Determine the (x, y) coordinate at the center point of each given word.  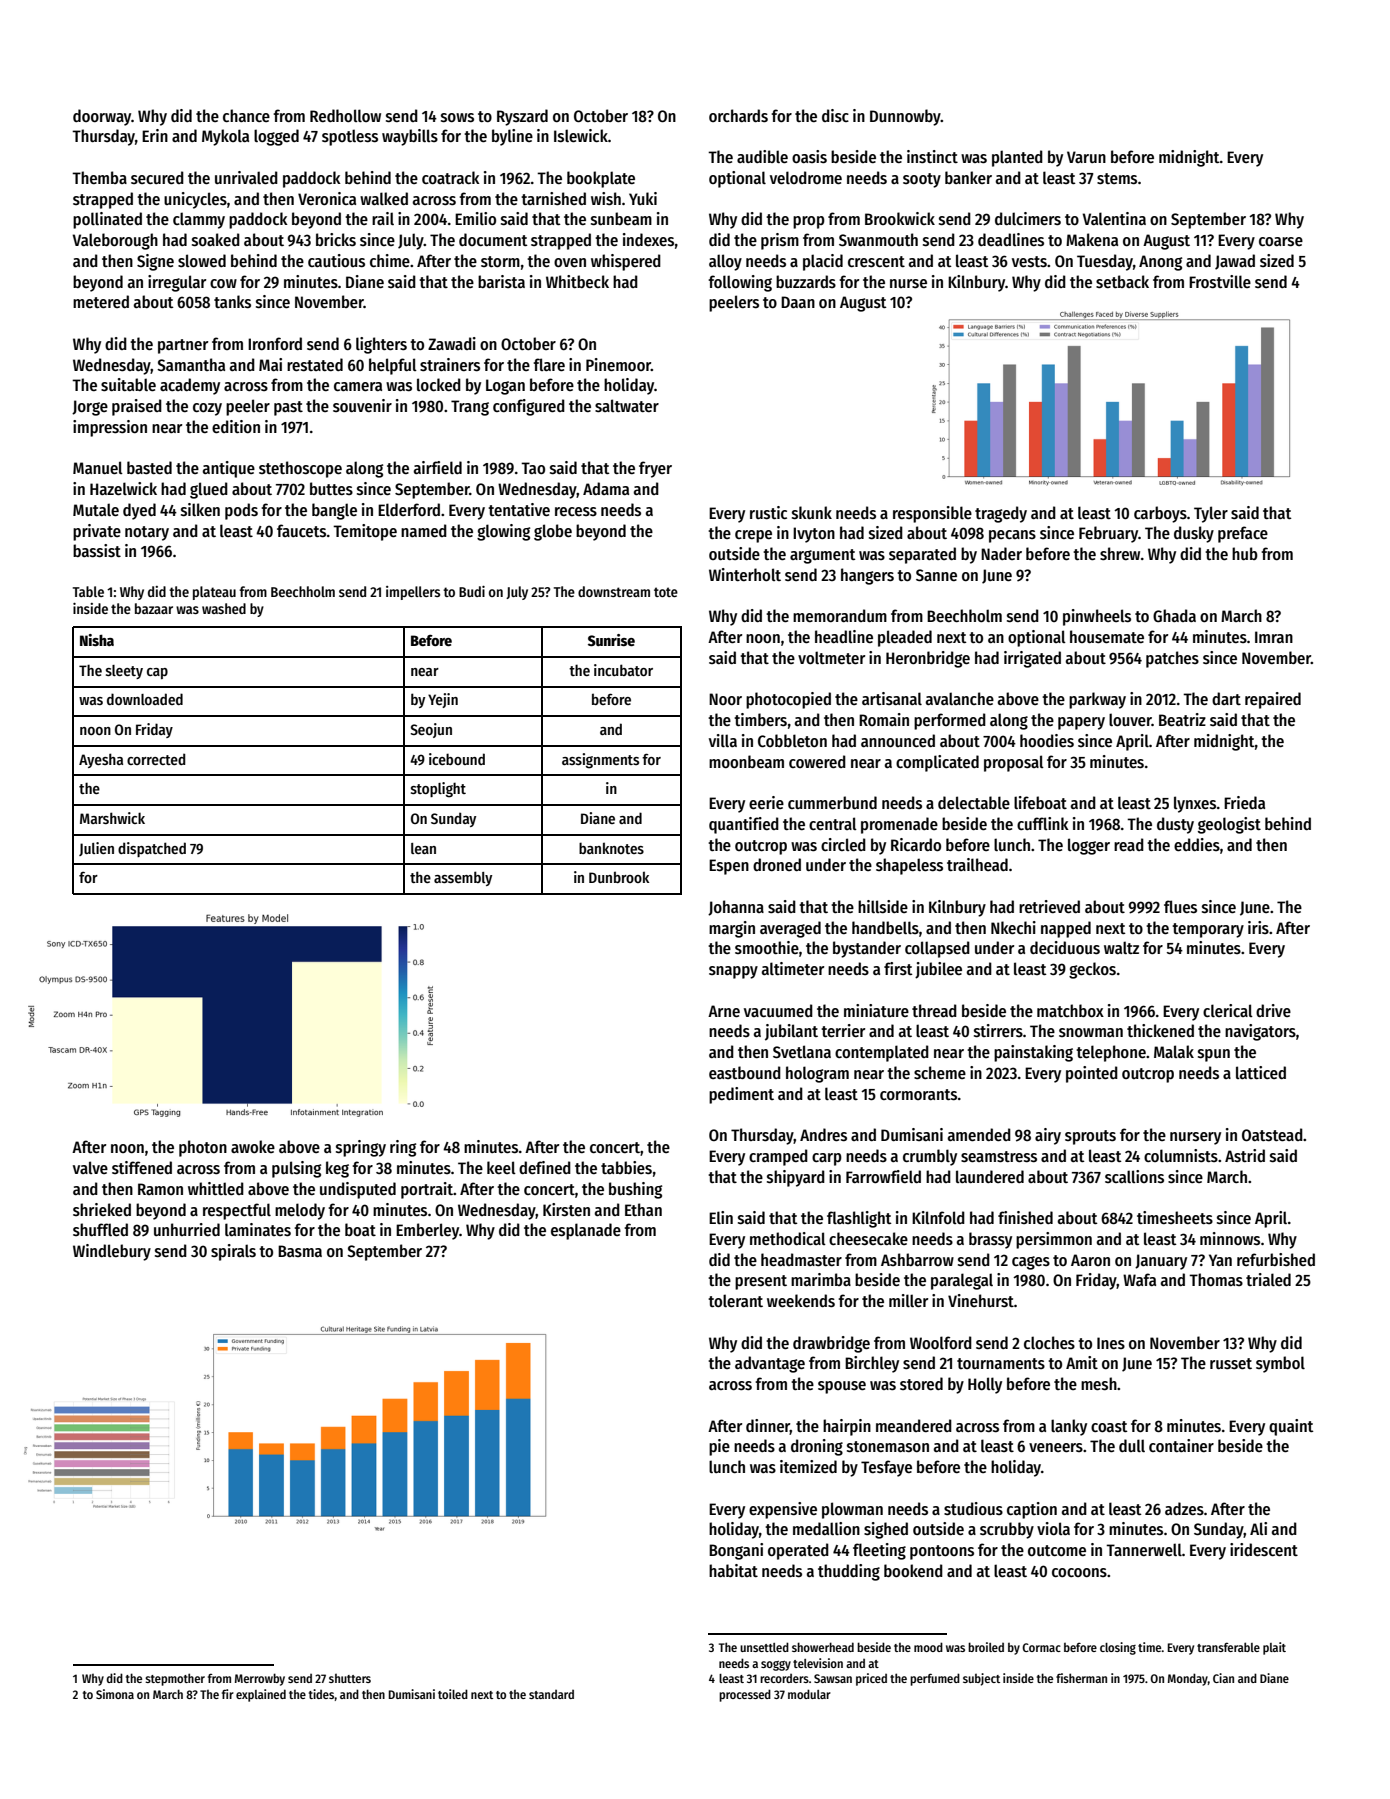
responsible (932, 514)
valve (90, 1167)
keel (501, 1167)
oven (570, 262)
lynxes (1195, 804)
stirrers (998, 1031)
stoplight (438, 790)
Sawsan (833, 1678)
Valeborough (115, 241)
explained (261, 1695)
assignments (600, 761)
